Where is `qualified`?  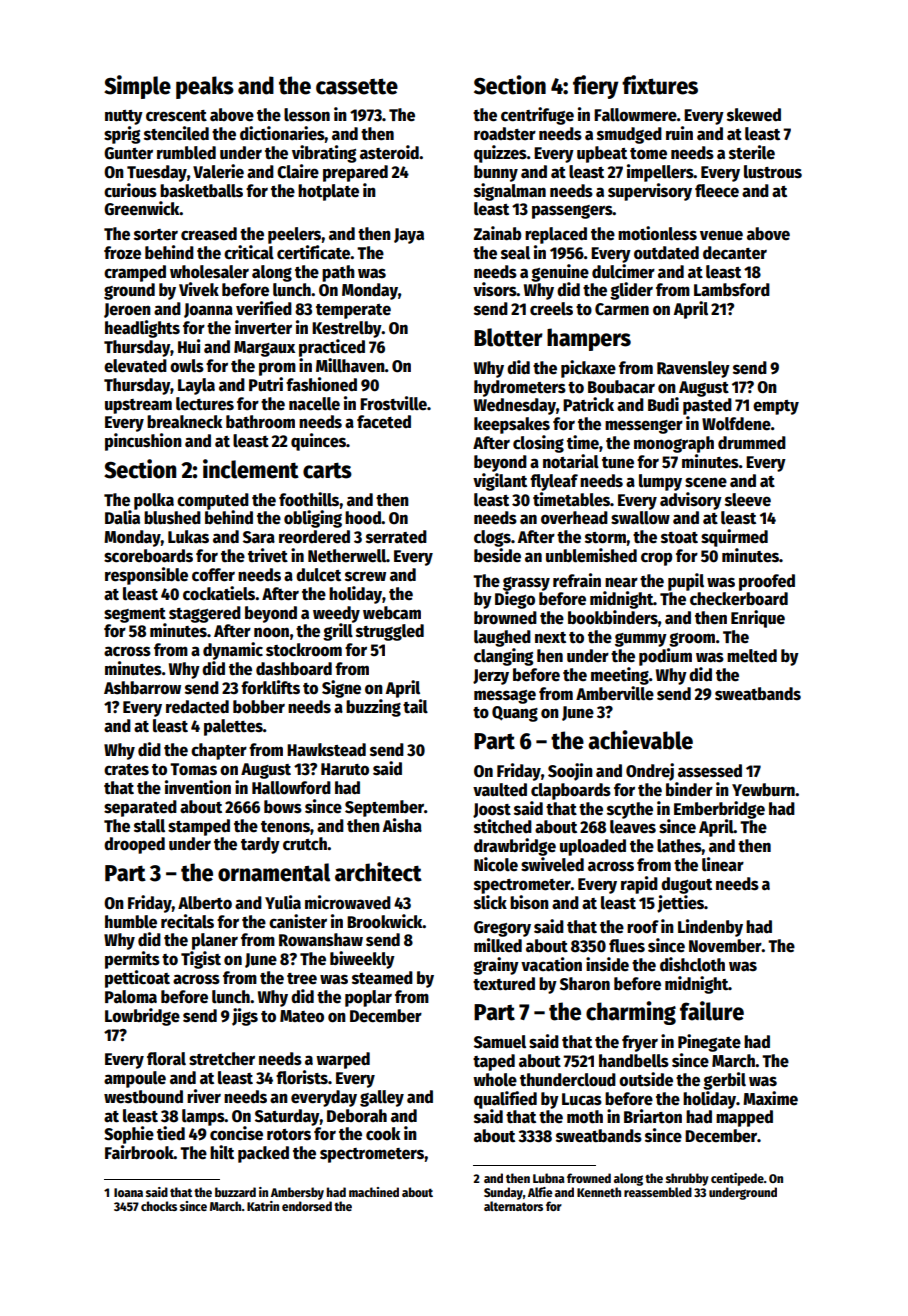
qualified is located at coordinates (505, 1100).
